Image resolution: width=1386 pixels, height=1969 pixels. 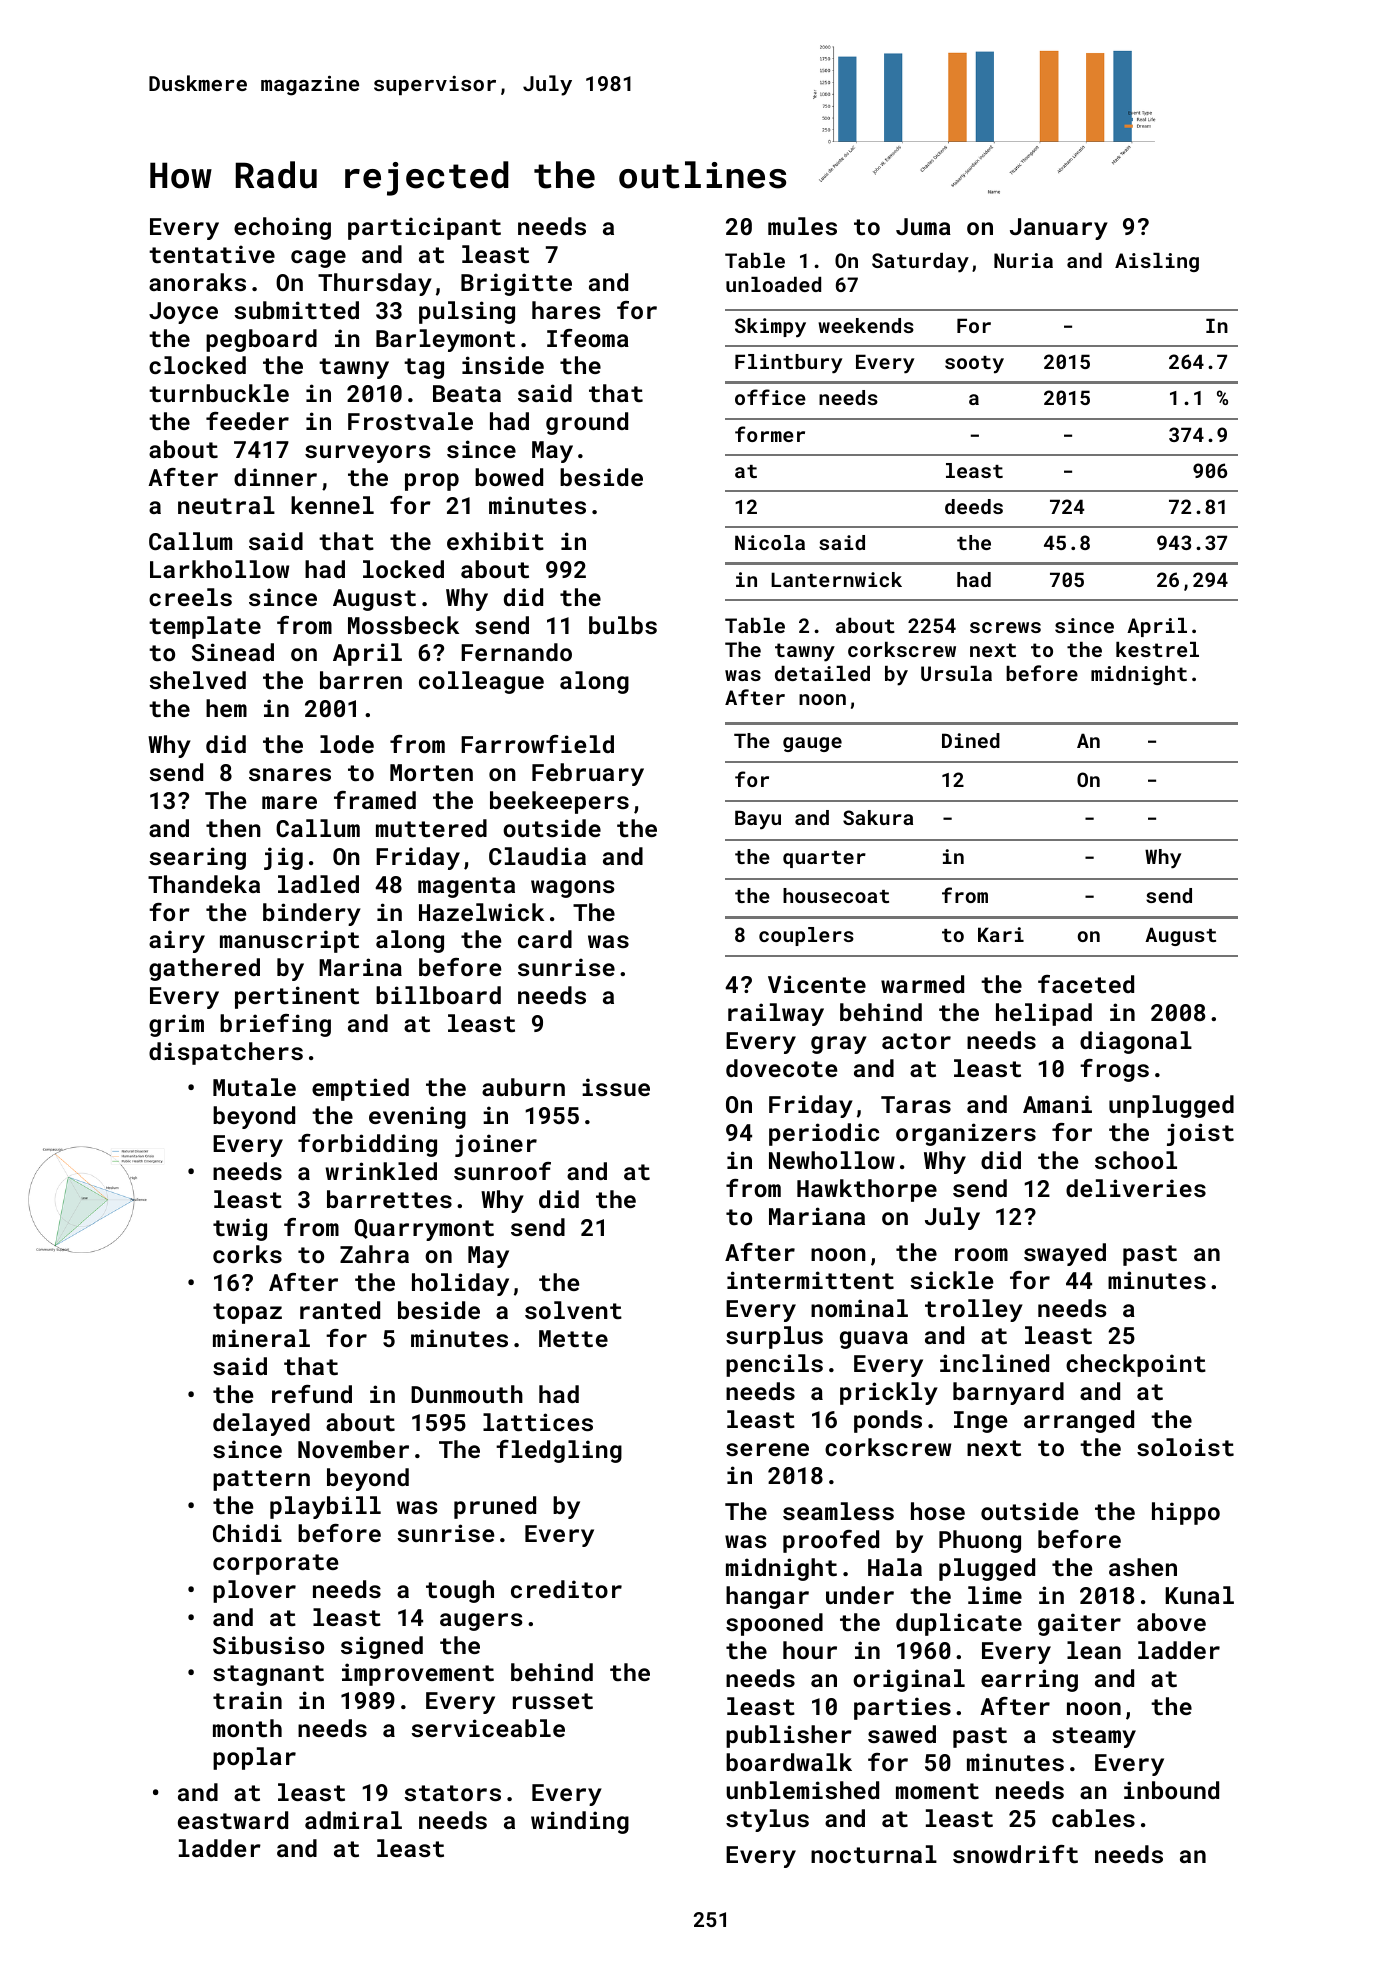 What do you see at coordinates (361, 680) in the screenshot?
I see `barren` at bounding box center [361, 680].
